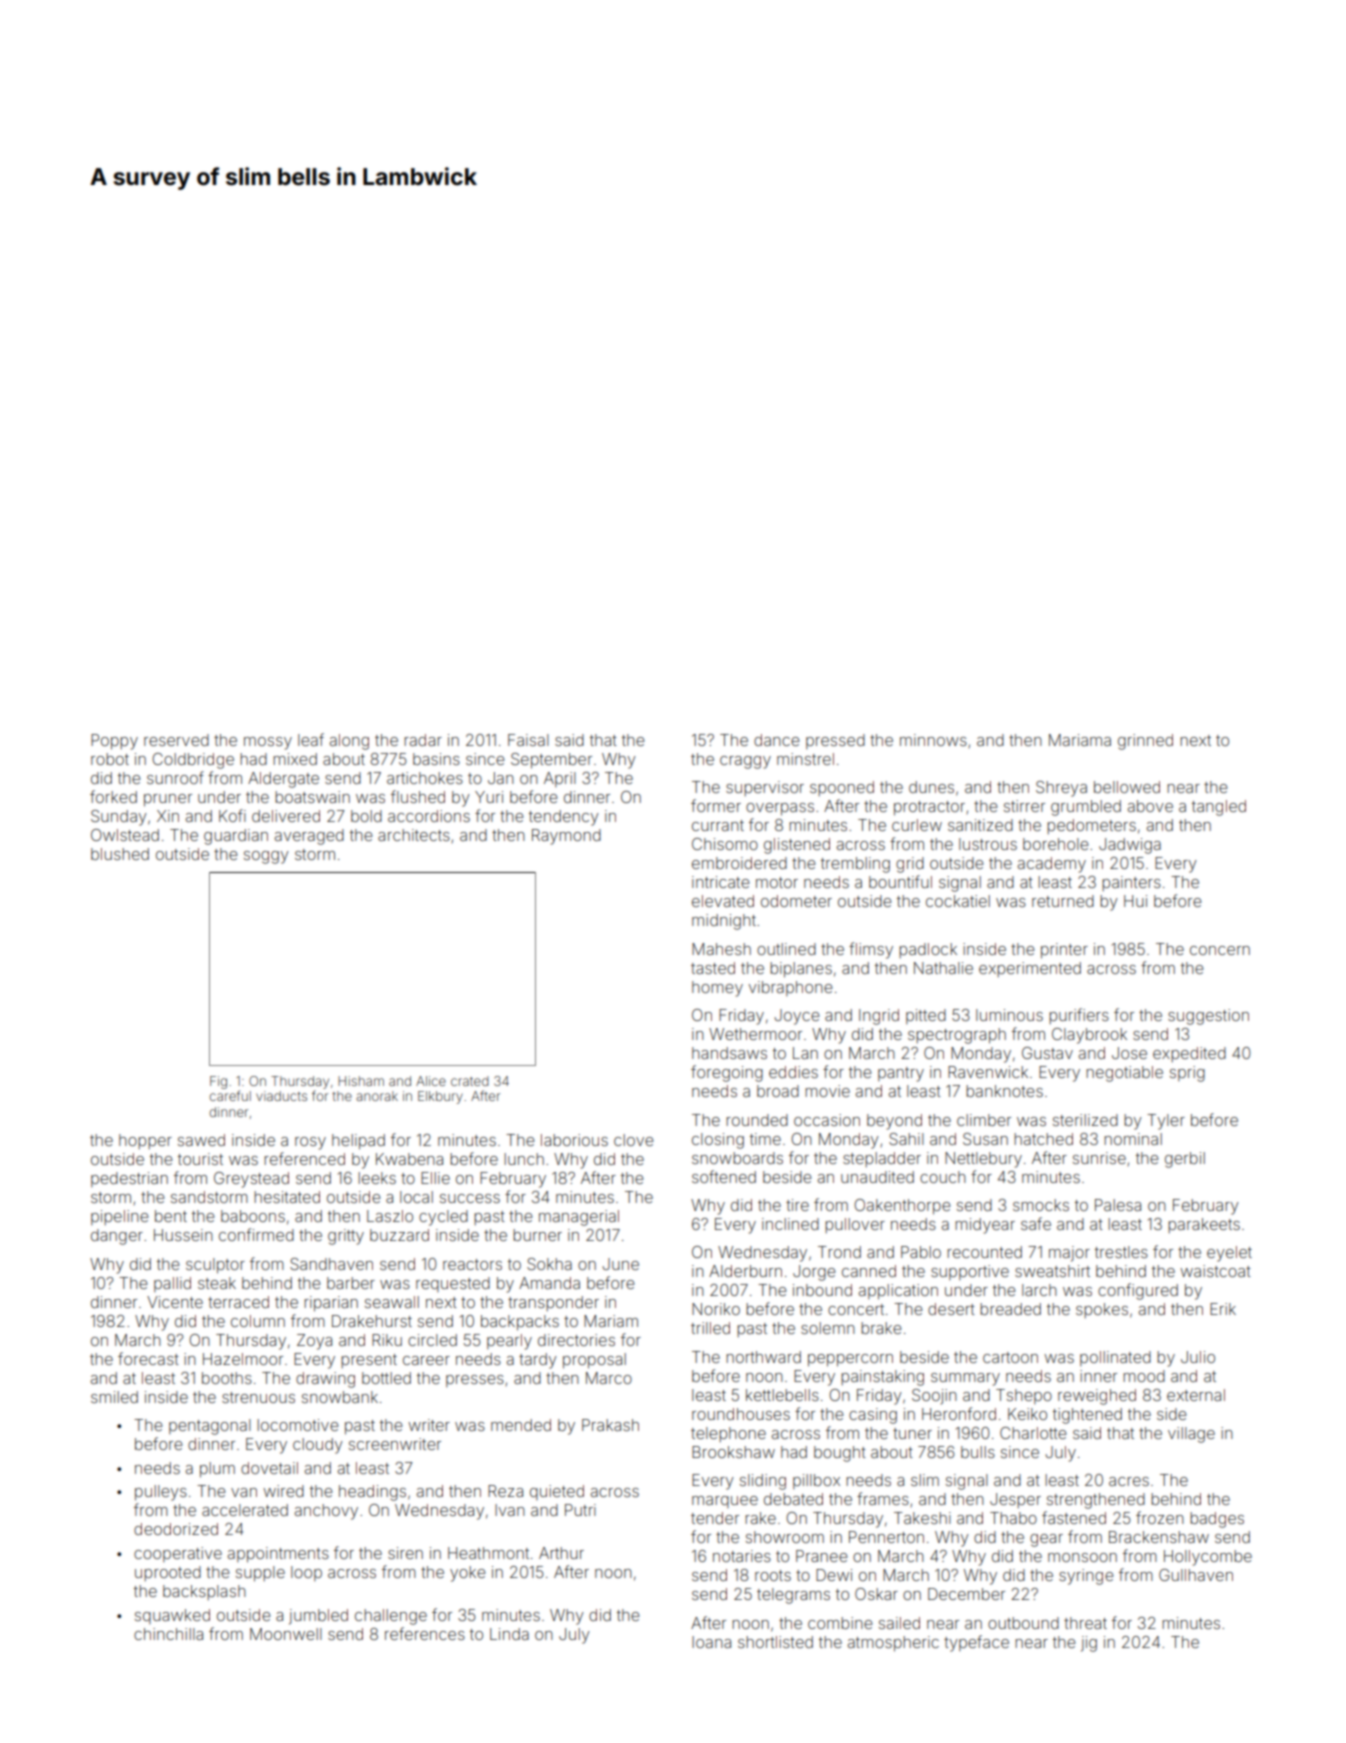  What do you see at coordinates (557, 1492) in the document?
I see `quieted` at bounding box center [557, 1492].
